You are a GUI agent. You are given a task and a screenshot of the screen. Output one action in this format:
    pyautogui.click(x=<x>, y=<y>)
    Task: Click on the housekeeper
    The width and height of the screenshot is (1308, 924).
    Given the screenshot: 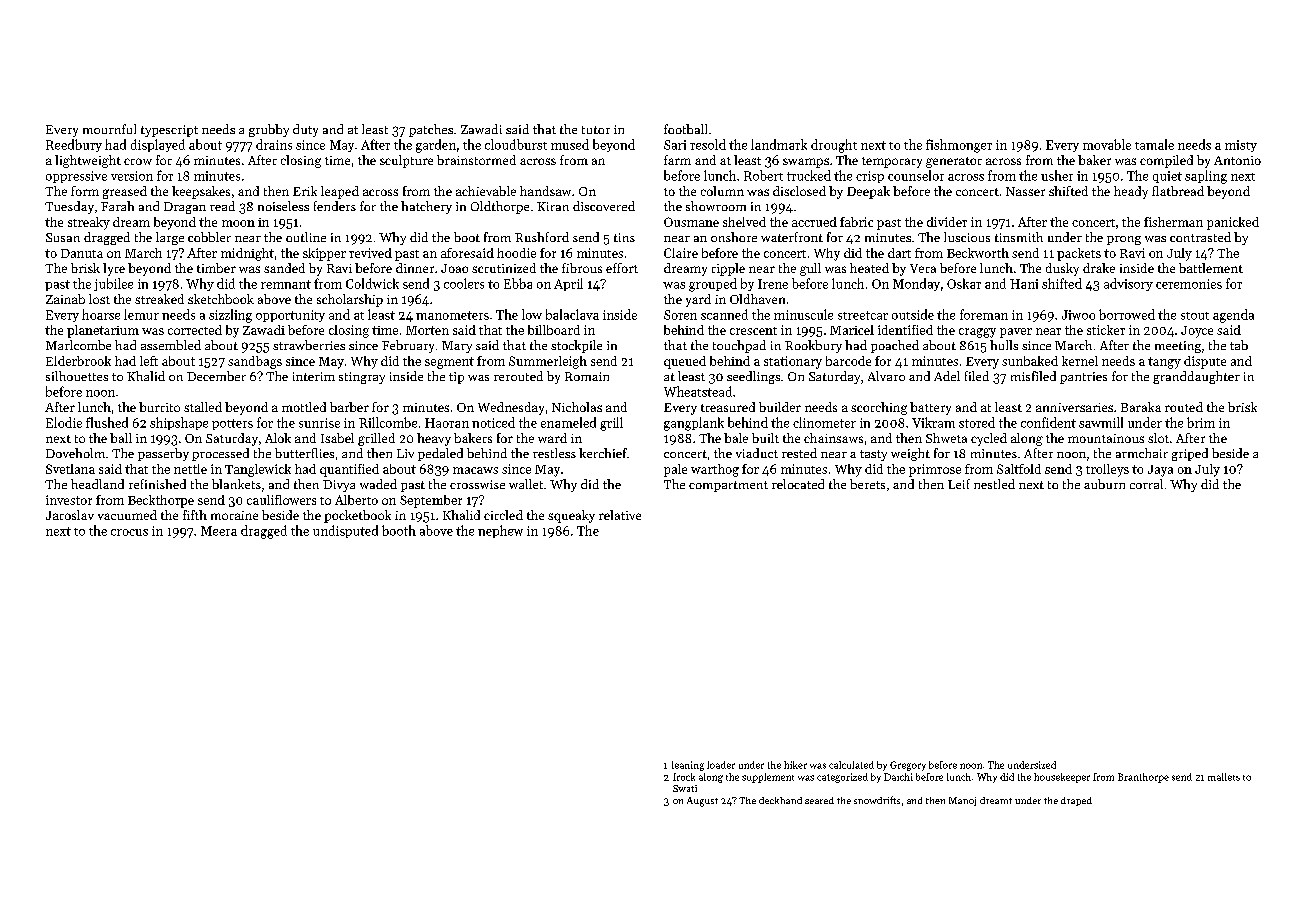 What is the action you would take?
    pyautogui.click(x=1062, y=778)
